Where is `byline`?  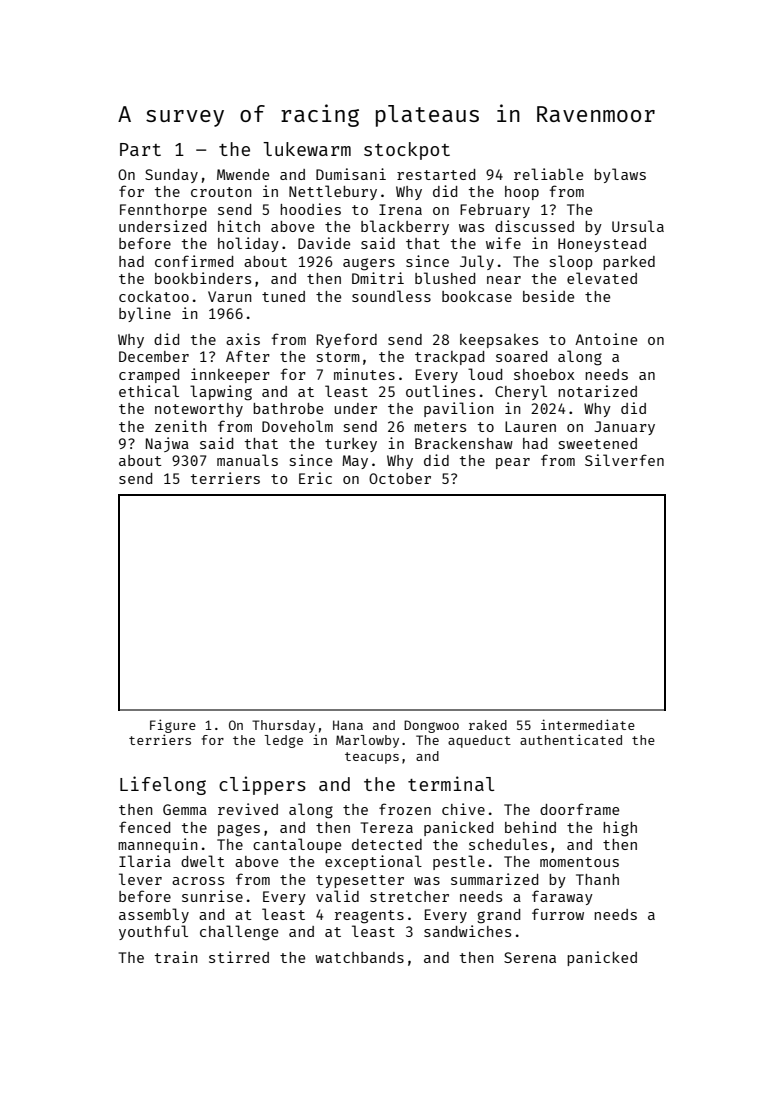 byline is located at coordinates (145, 314).
